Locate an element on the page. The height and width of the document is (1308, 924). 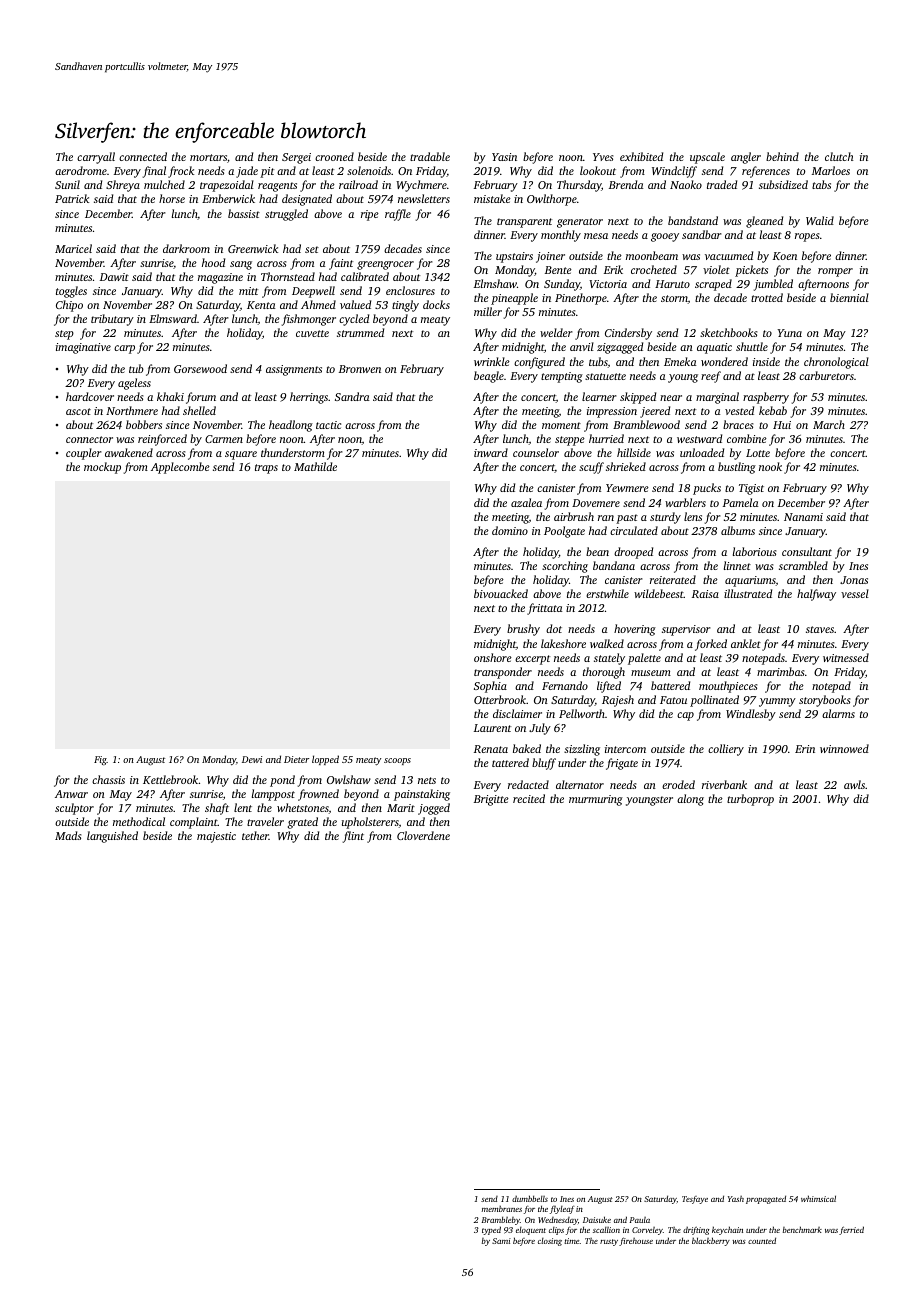
chassis is located at coordinates (108, 779).
